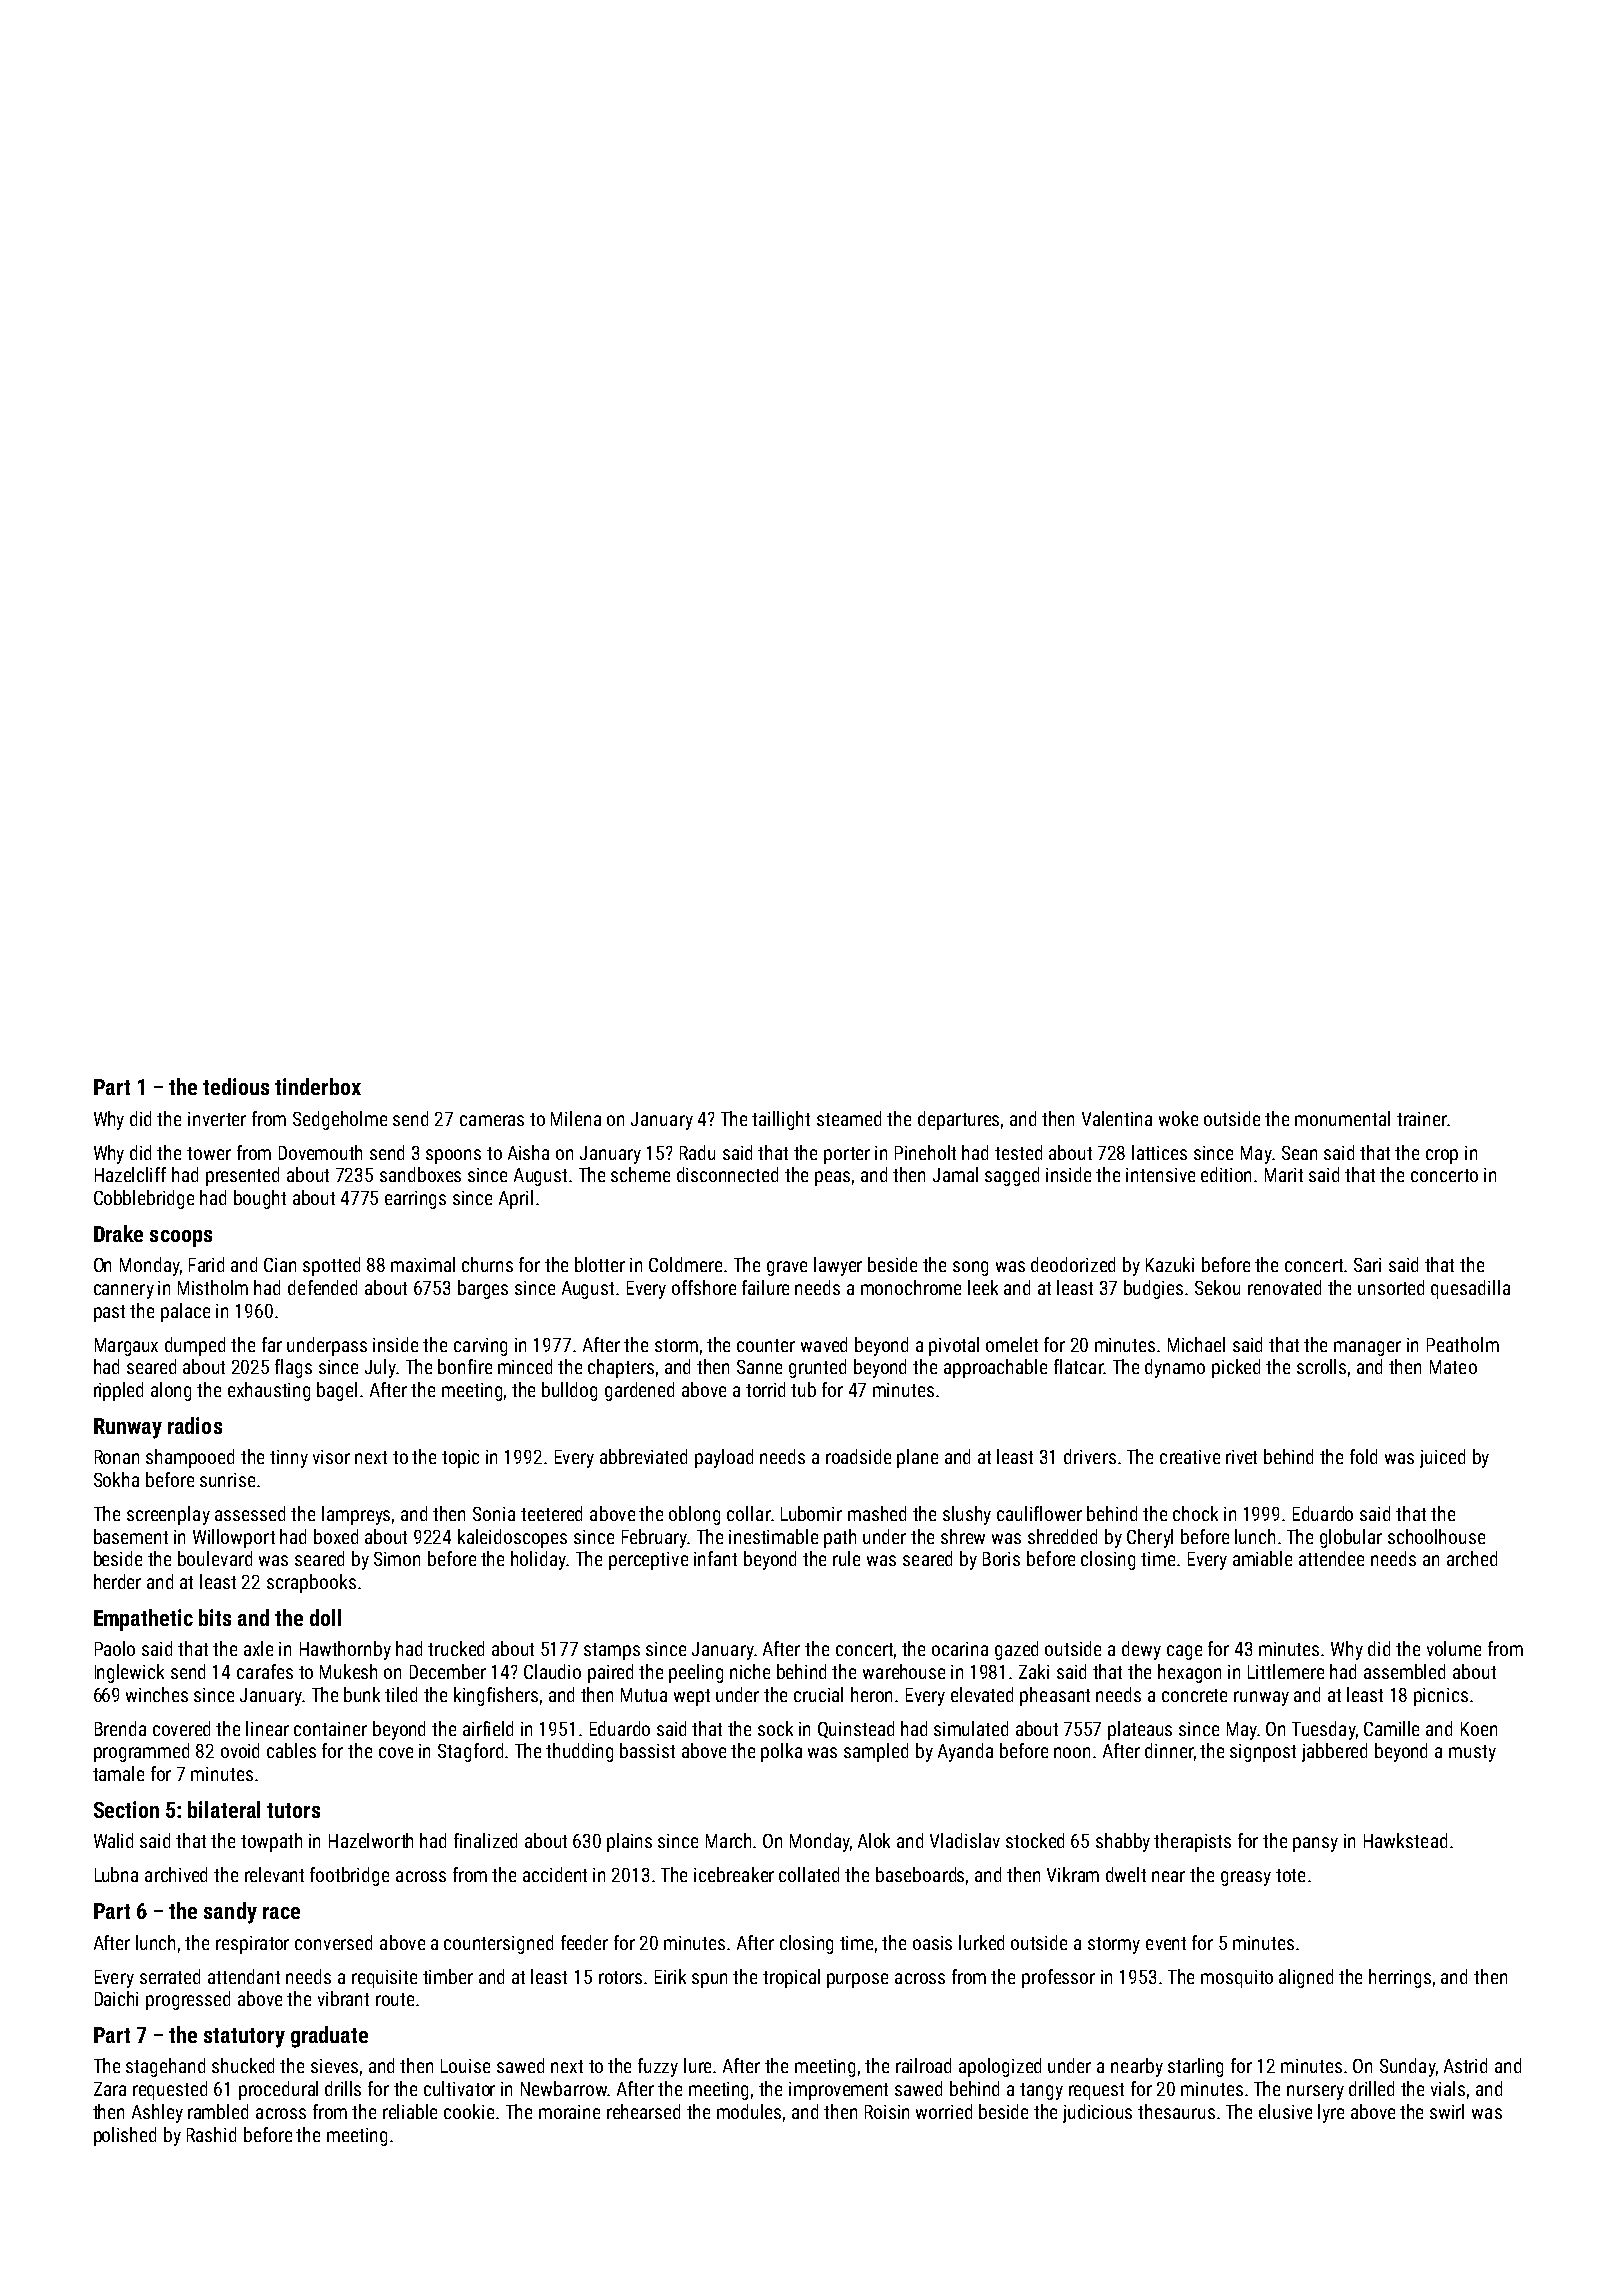 Image resolution: width=1620 pixels, height=2292 pixels. What do you see at coordinates (904, 1671) in the screenshot?
I see `warehouse` at bounding box center [904, 1671].
